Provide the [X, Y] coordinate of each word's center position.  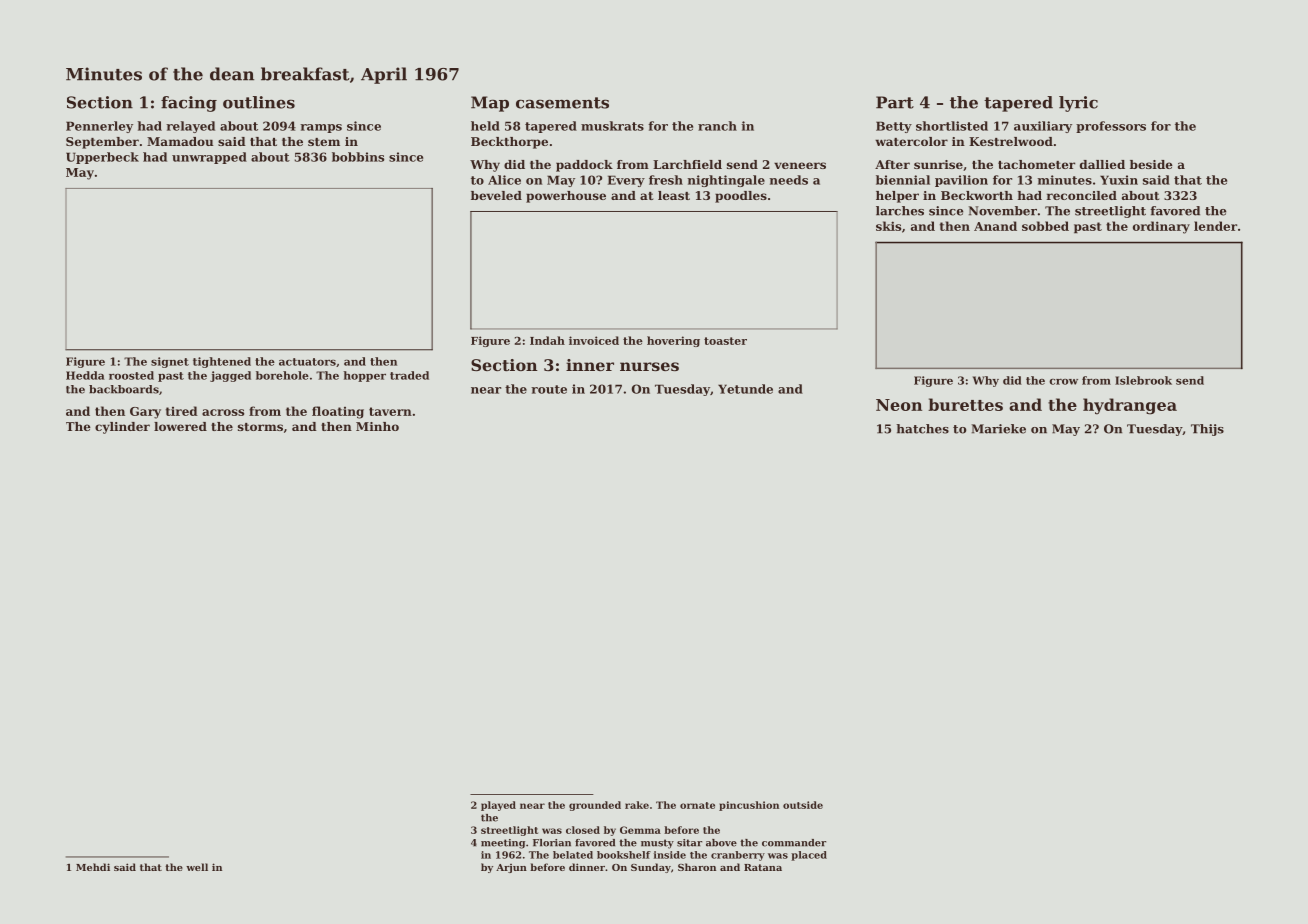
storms [260, 427]
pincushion [749, 806]
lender [1215, 226]
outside [803, 805]
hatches [922, 429]
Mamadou [180, 141]
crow [1063, 381]
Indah [547, 340]
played [498, 806]
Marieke [998, 429]
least [674, 195]
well [197, 867]
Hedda [85, 375]
